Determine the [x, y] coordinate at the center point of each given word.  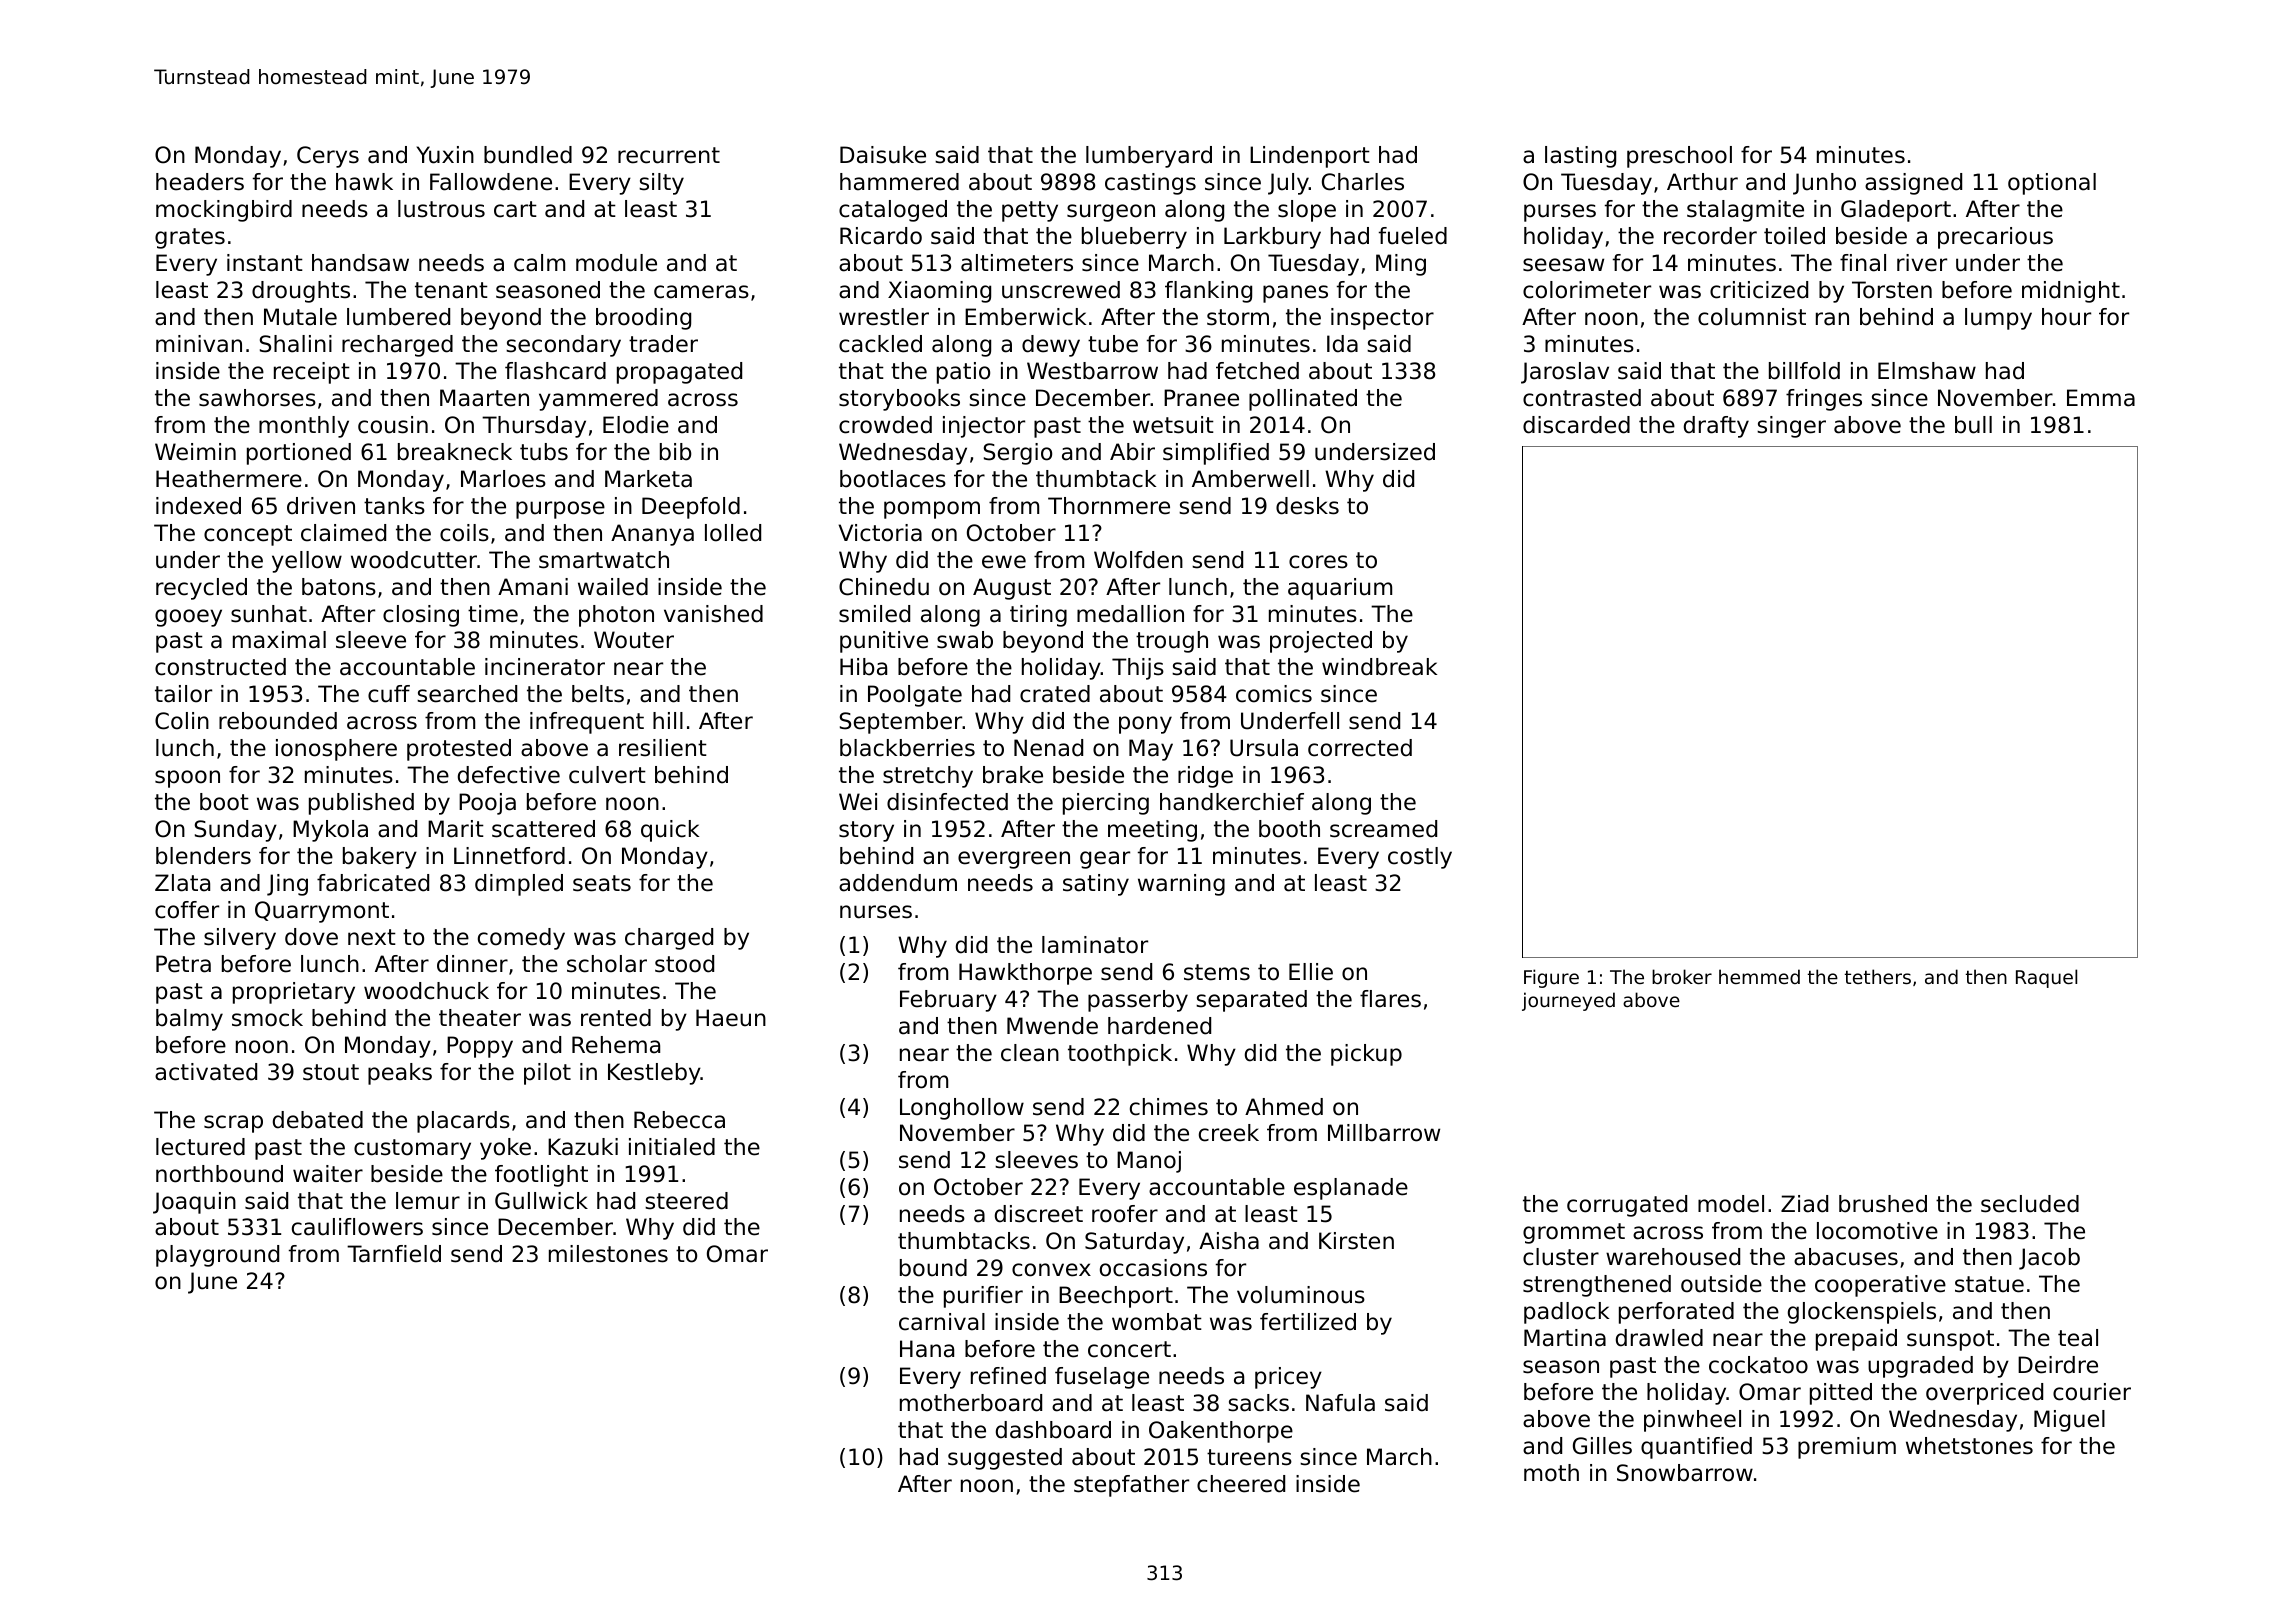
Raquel [2046, 978]
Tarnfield [394, 1254]
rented [616, 1018]
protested [459, 750]
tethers [1878, 976]
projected [1321, 642]
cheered [1241, 1484]
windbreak [1379, 667]
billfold [1804, 371]
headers [200, 182]
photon [616, 616]
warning [1181, 885]
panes [1295, 294]
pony [1145, 725]
